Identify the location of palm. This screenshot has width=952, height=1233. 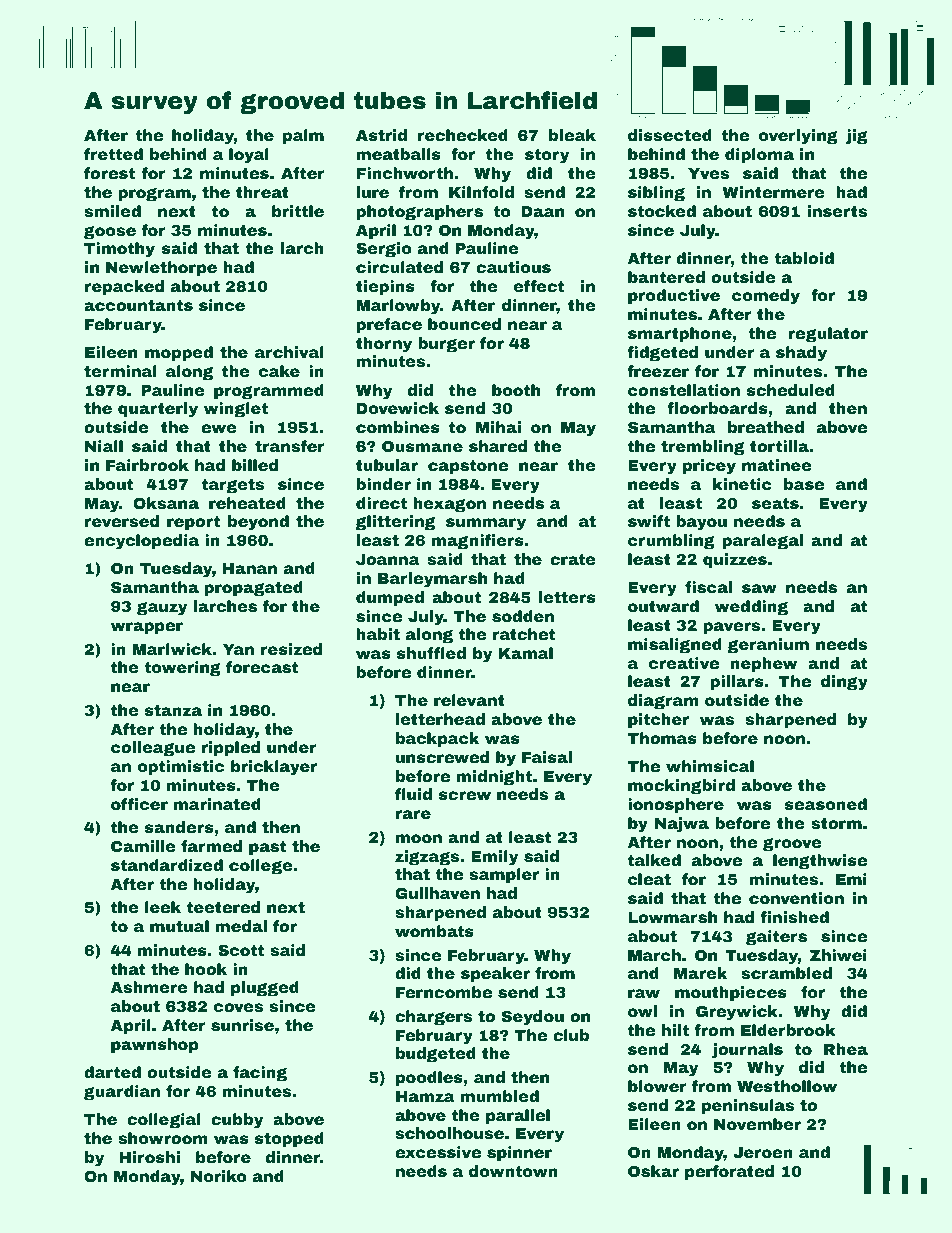
(303, 136).
